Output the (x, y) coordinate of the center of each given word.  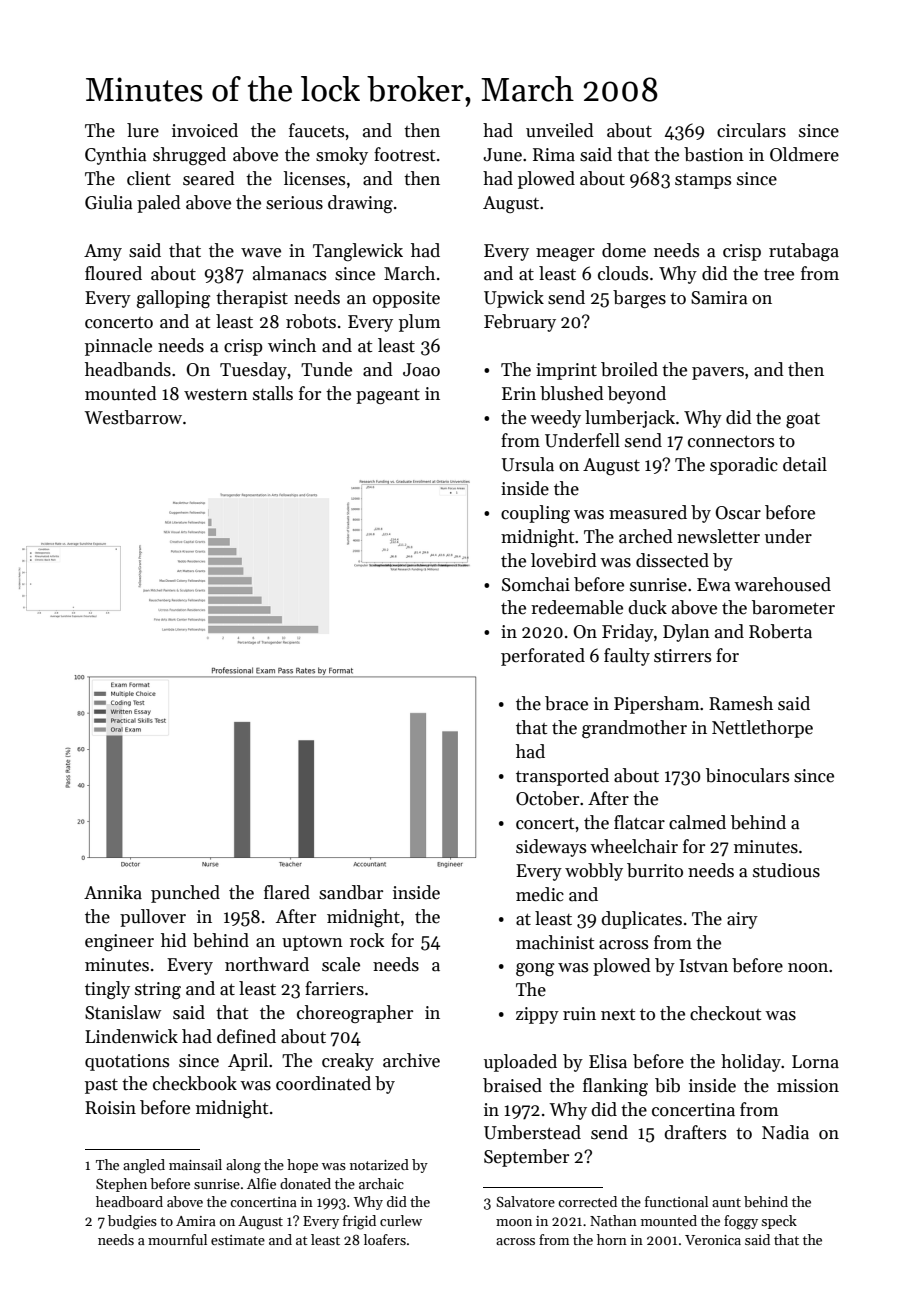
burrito (655, 870)
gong (535, 969)
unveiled (560, 130)
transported (562, 777)
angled (144, 1166)
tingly (107, 990)
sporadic (744, 466)
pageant (388, 396)
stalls (273, 393)
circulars (751, 130)
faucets (316, 130)
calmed (697, 822)
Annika (113, 892)
